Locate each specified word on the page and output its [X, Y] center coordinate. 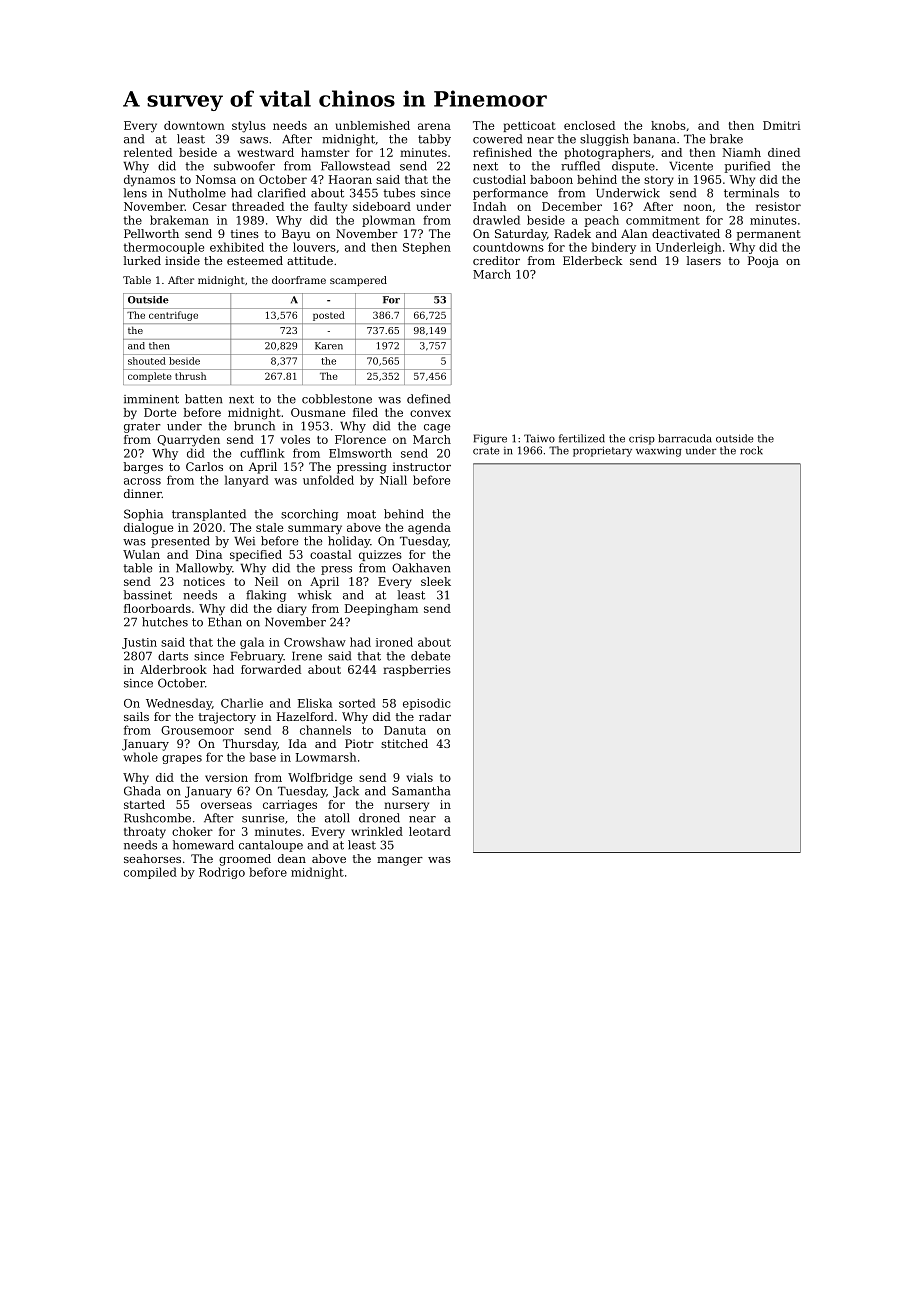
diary [292, 610]
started [144, 804]
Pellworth [151, 233]
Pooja [763, 262]
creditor [496, 260]
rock [751, 450]
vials [419, 777]
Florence [360, 439]
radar [435, 716]
